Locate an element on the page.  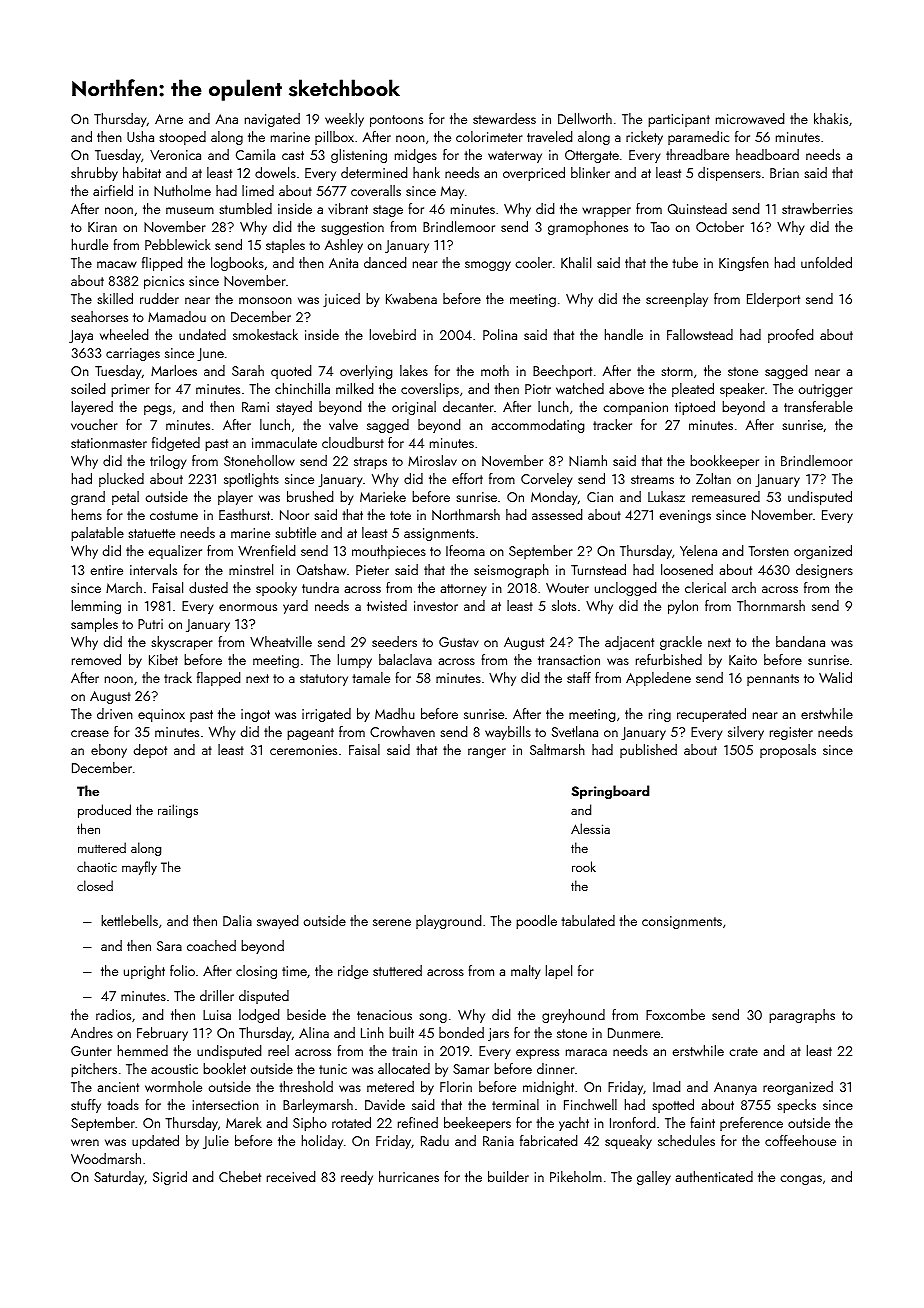
plucked is located at coordinates (121, 480).
